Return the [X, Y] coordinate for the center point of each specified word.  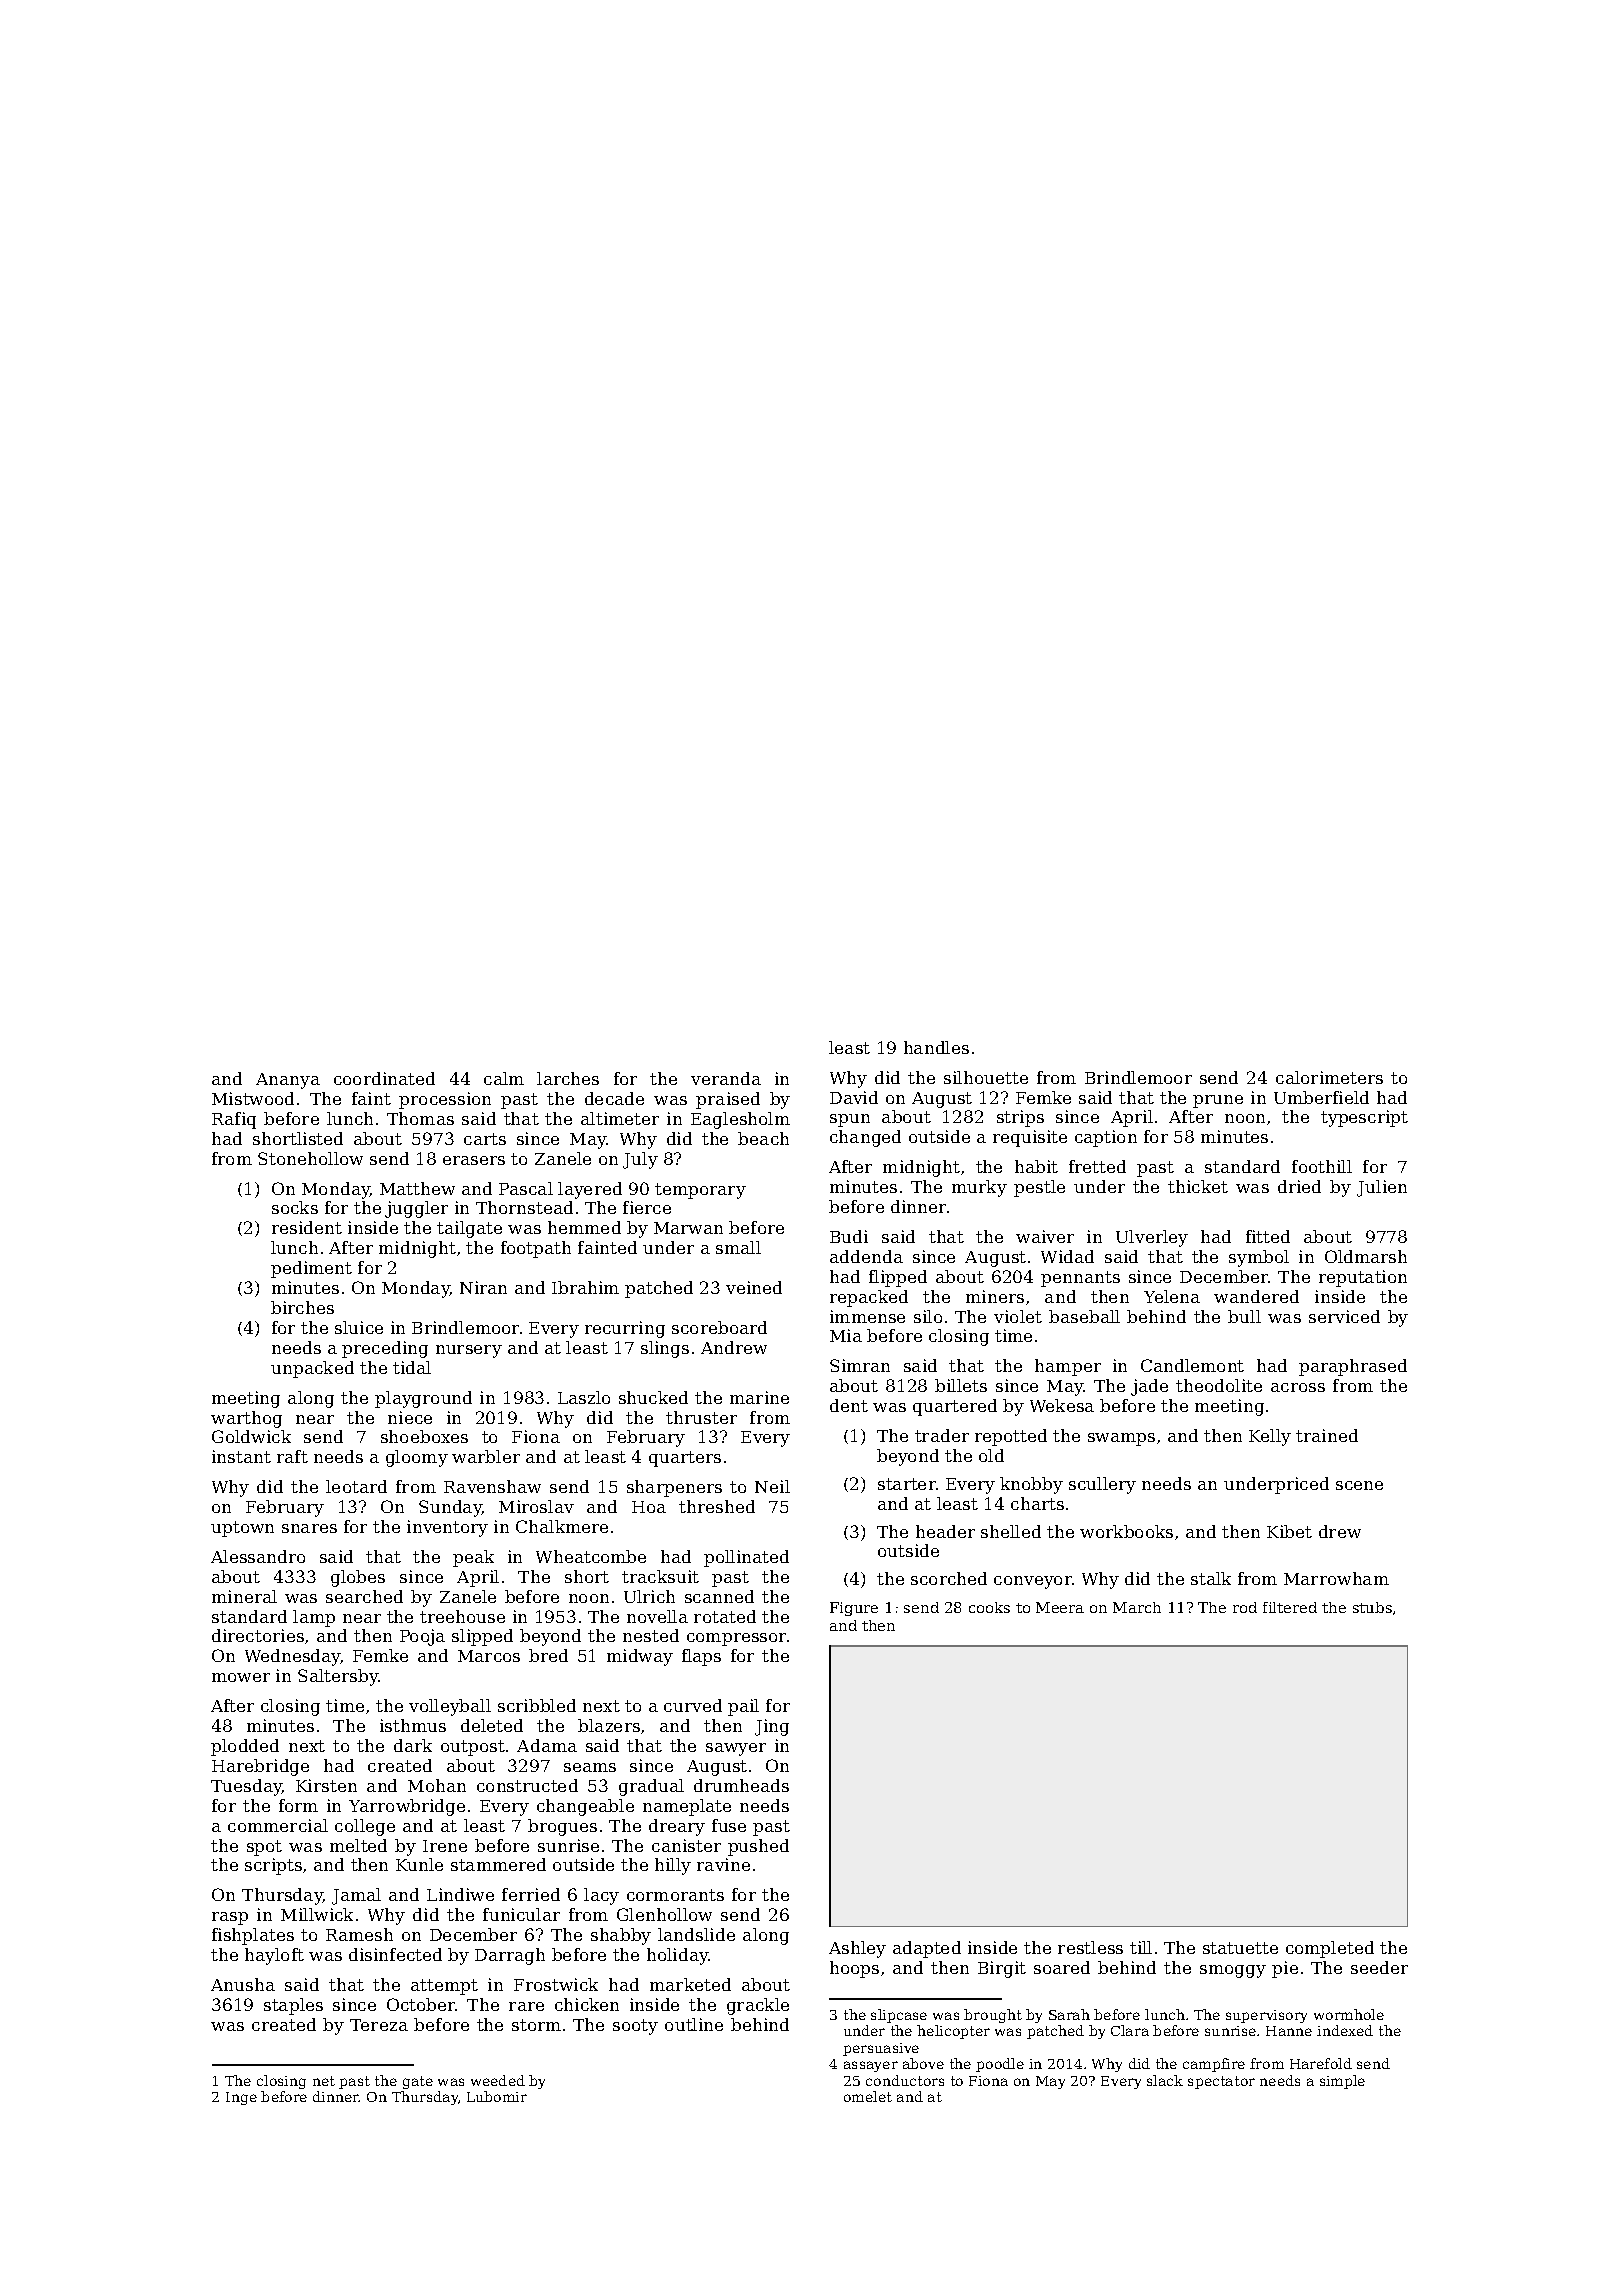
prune [1218, 1101]
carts [485, 1139]
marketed [690, 1984]
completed [1330, 1949]
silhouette [986, 1077]
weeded [498, 2080]
